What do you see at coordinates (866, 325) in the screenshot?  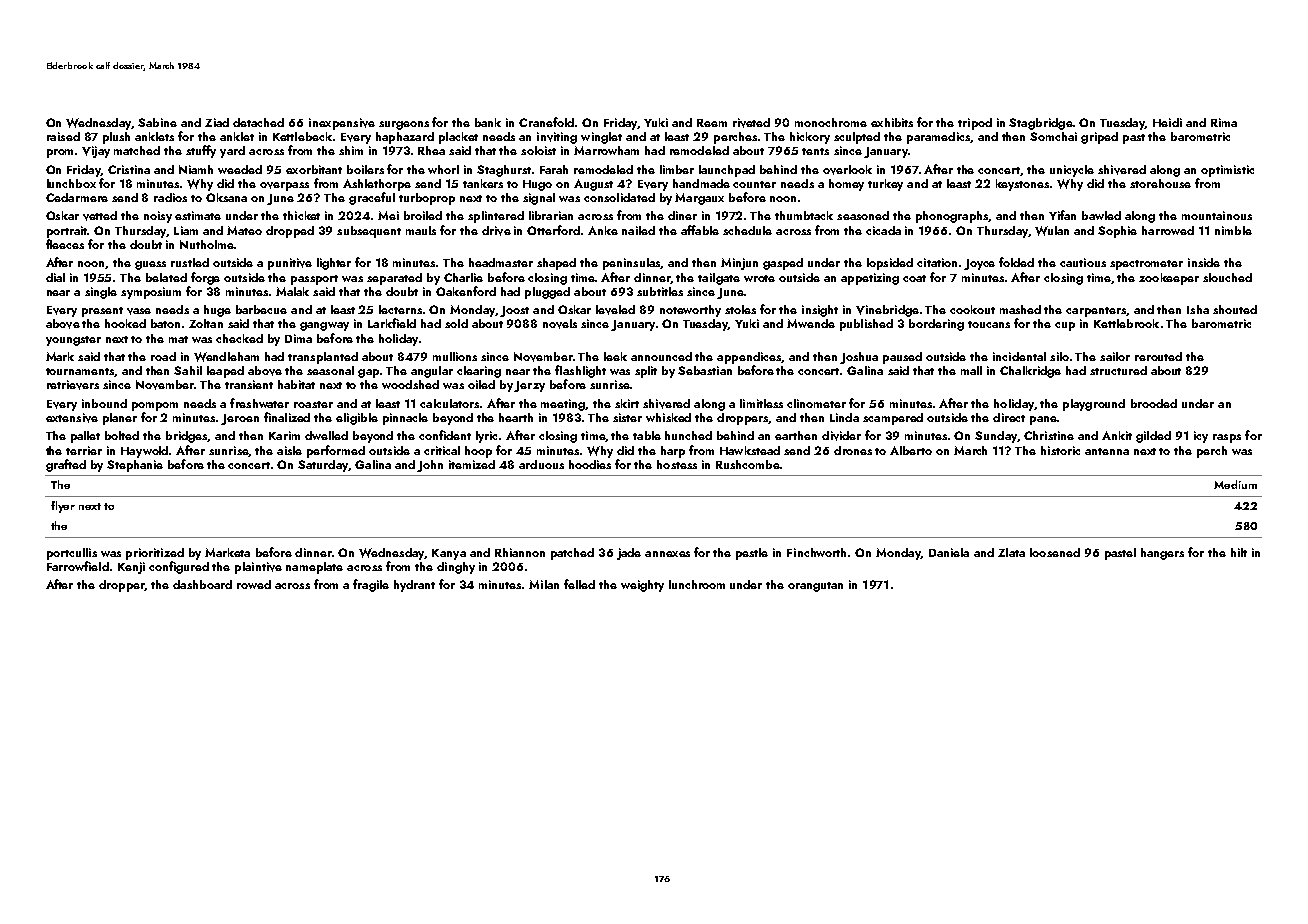 I see `published` at bounding box center [866, 325].
